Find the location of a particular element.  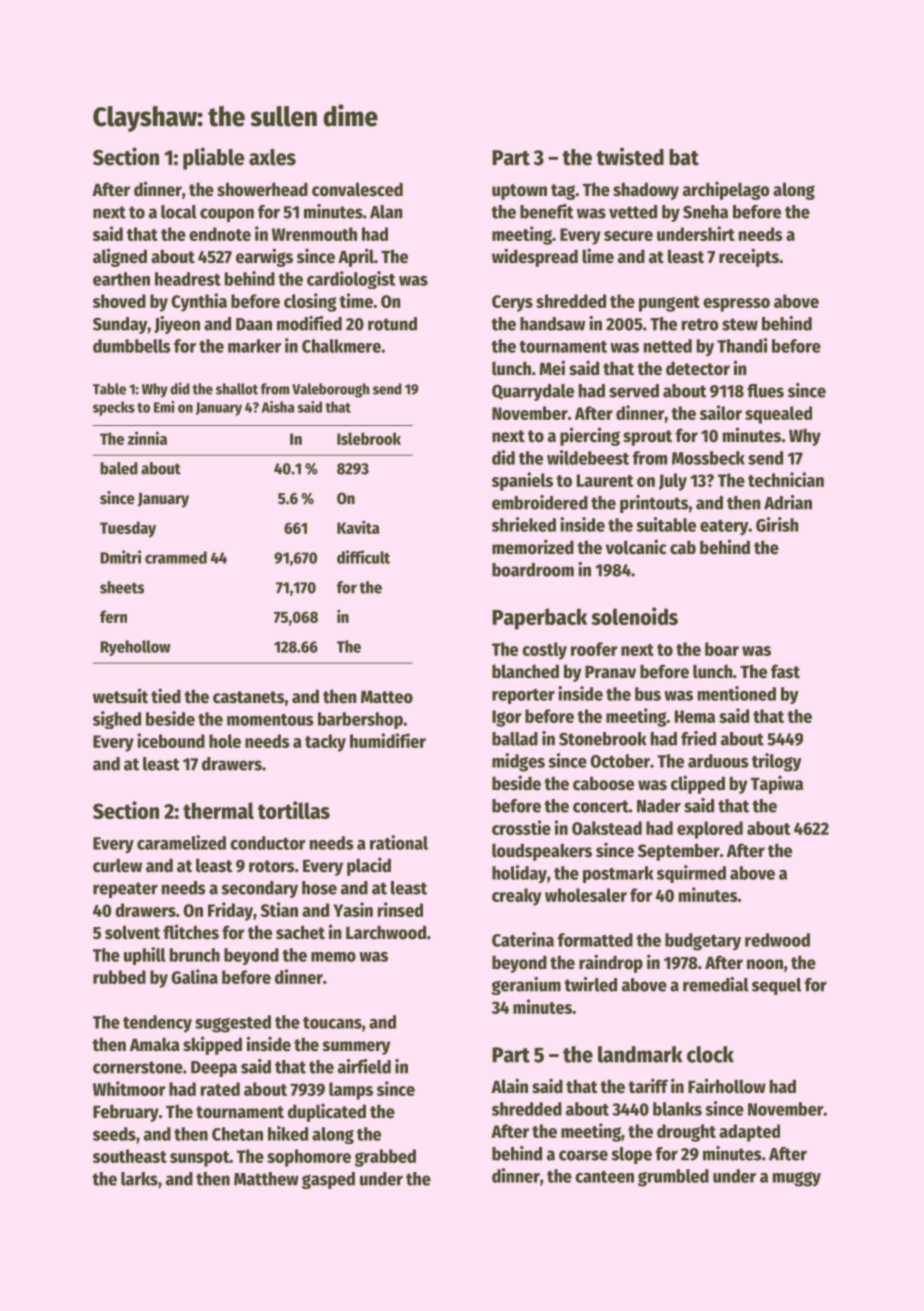

rated is located at coordinates (220, 1089).
